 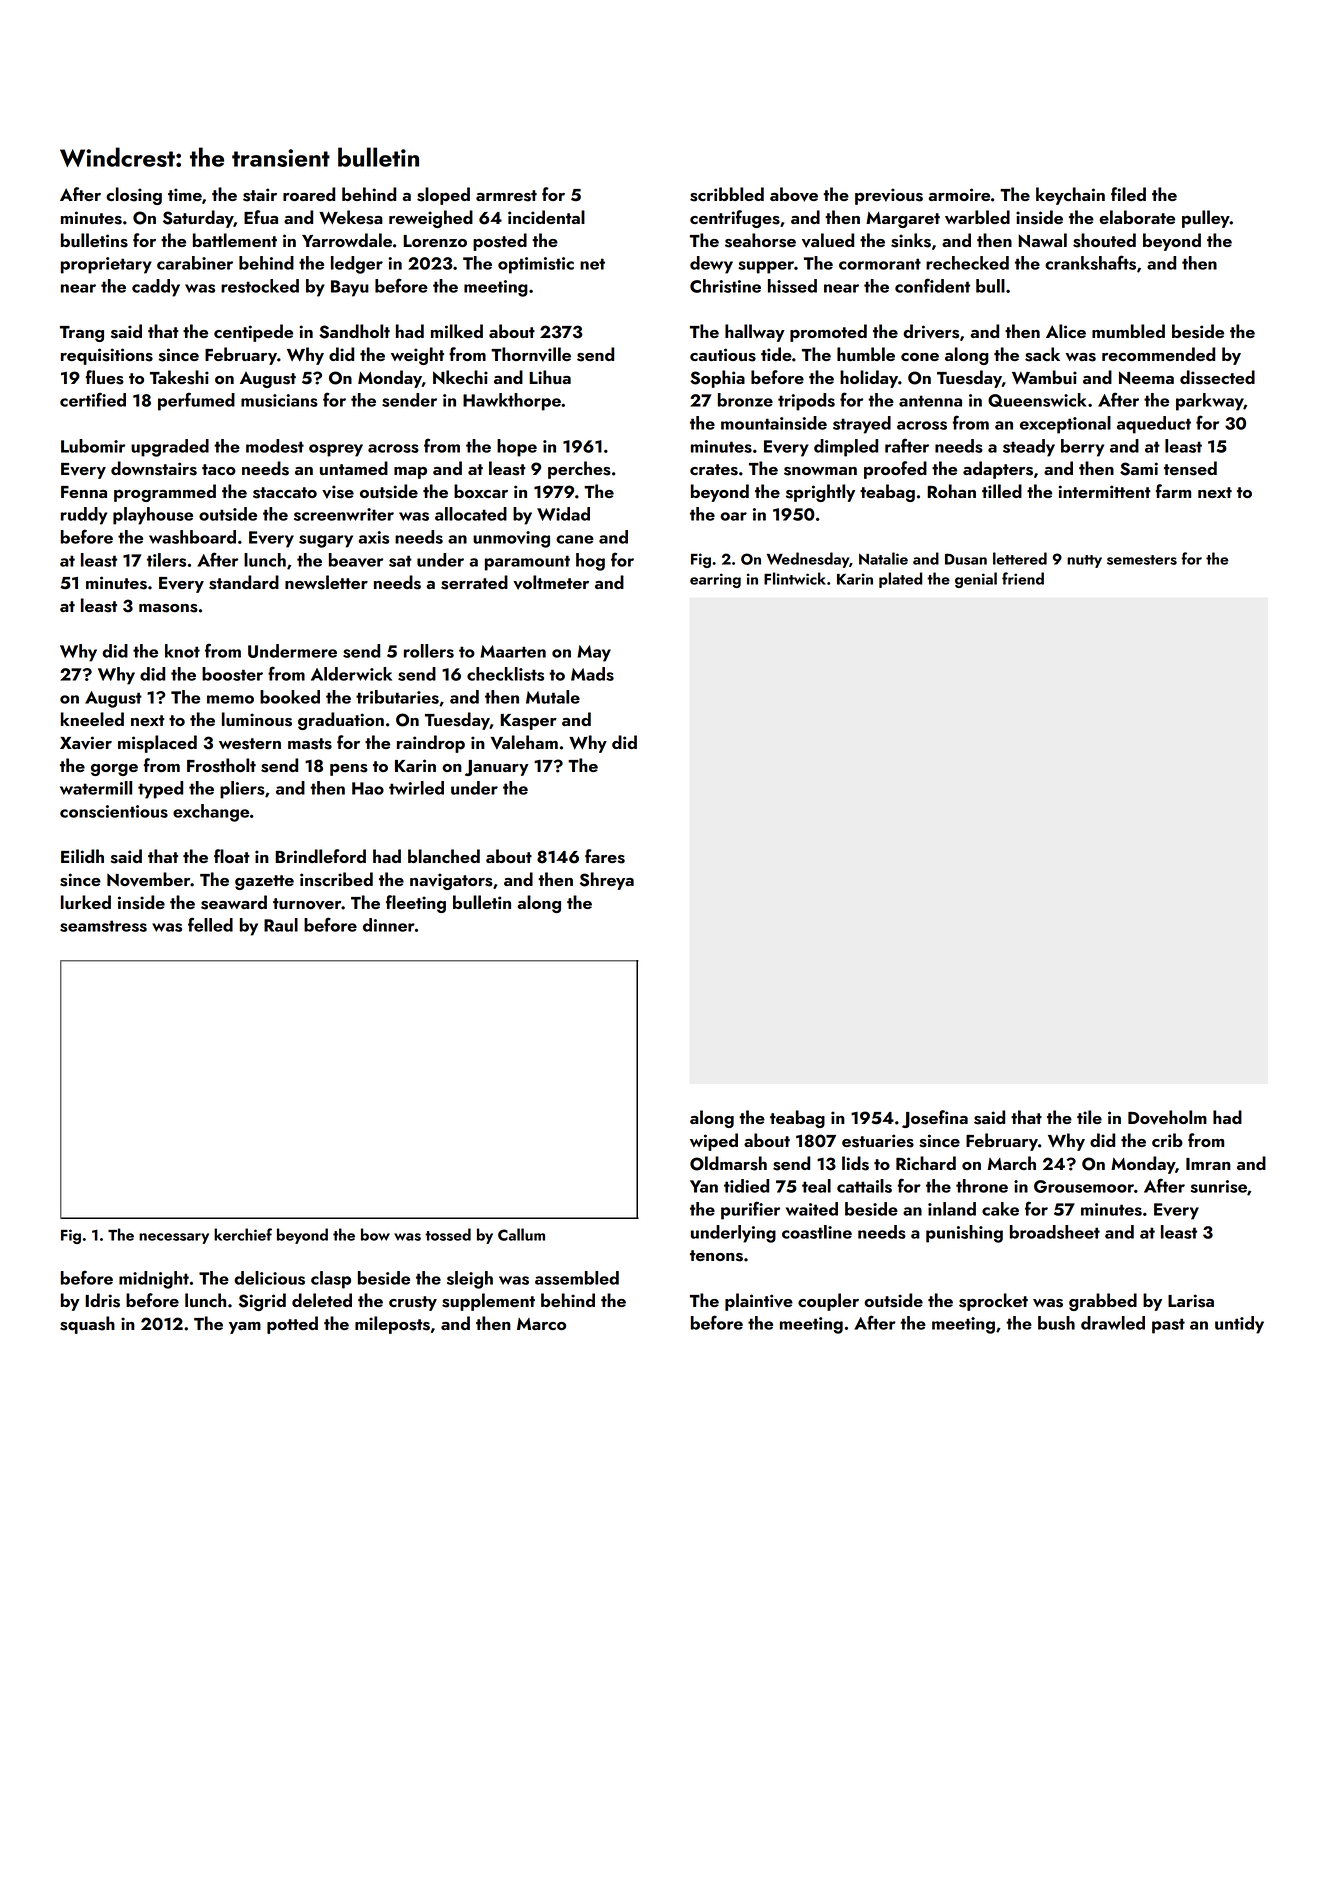 I want to click on filed, so click(x=1128, y=194).
